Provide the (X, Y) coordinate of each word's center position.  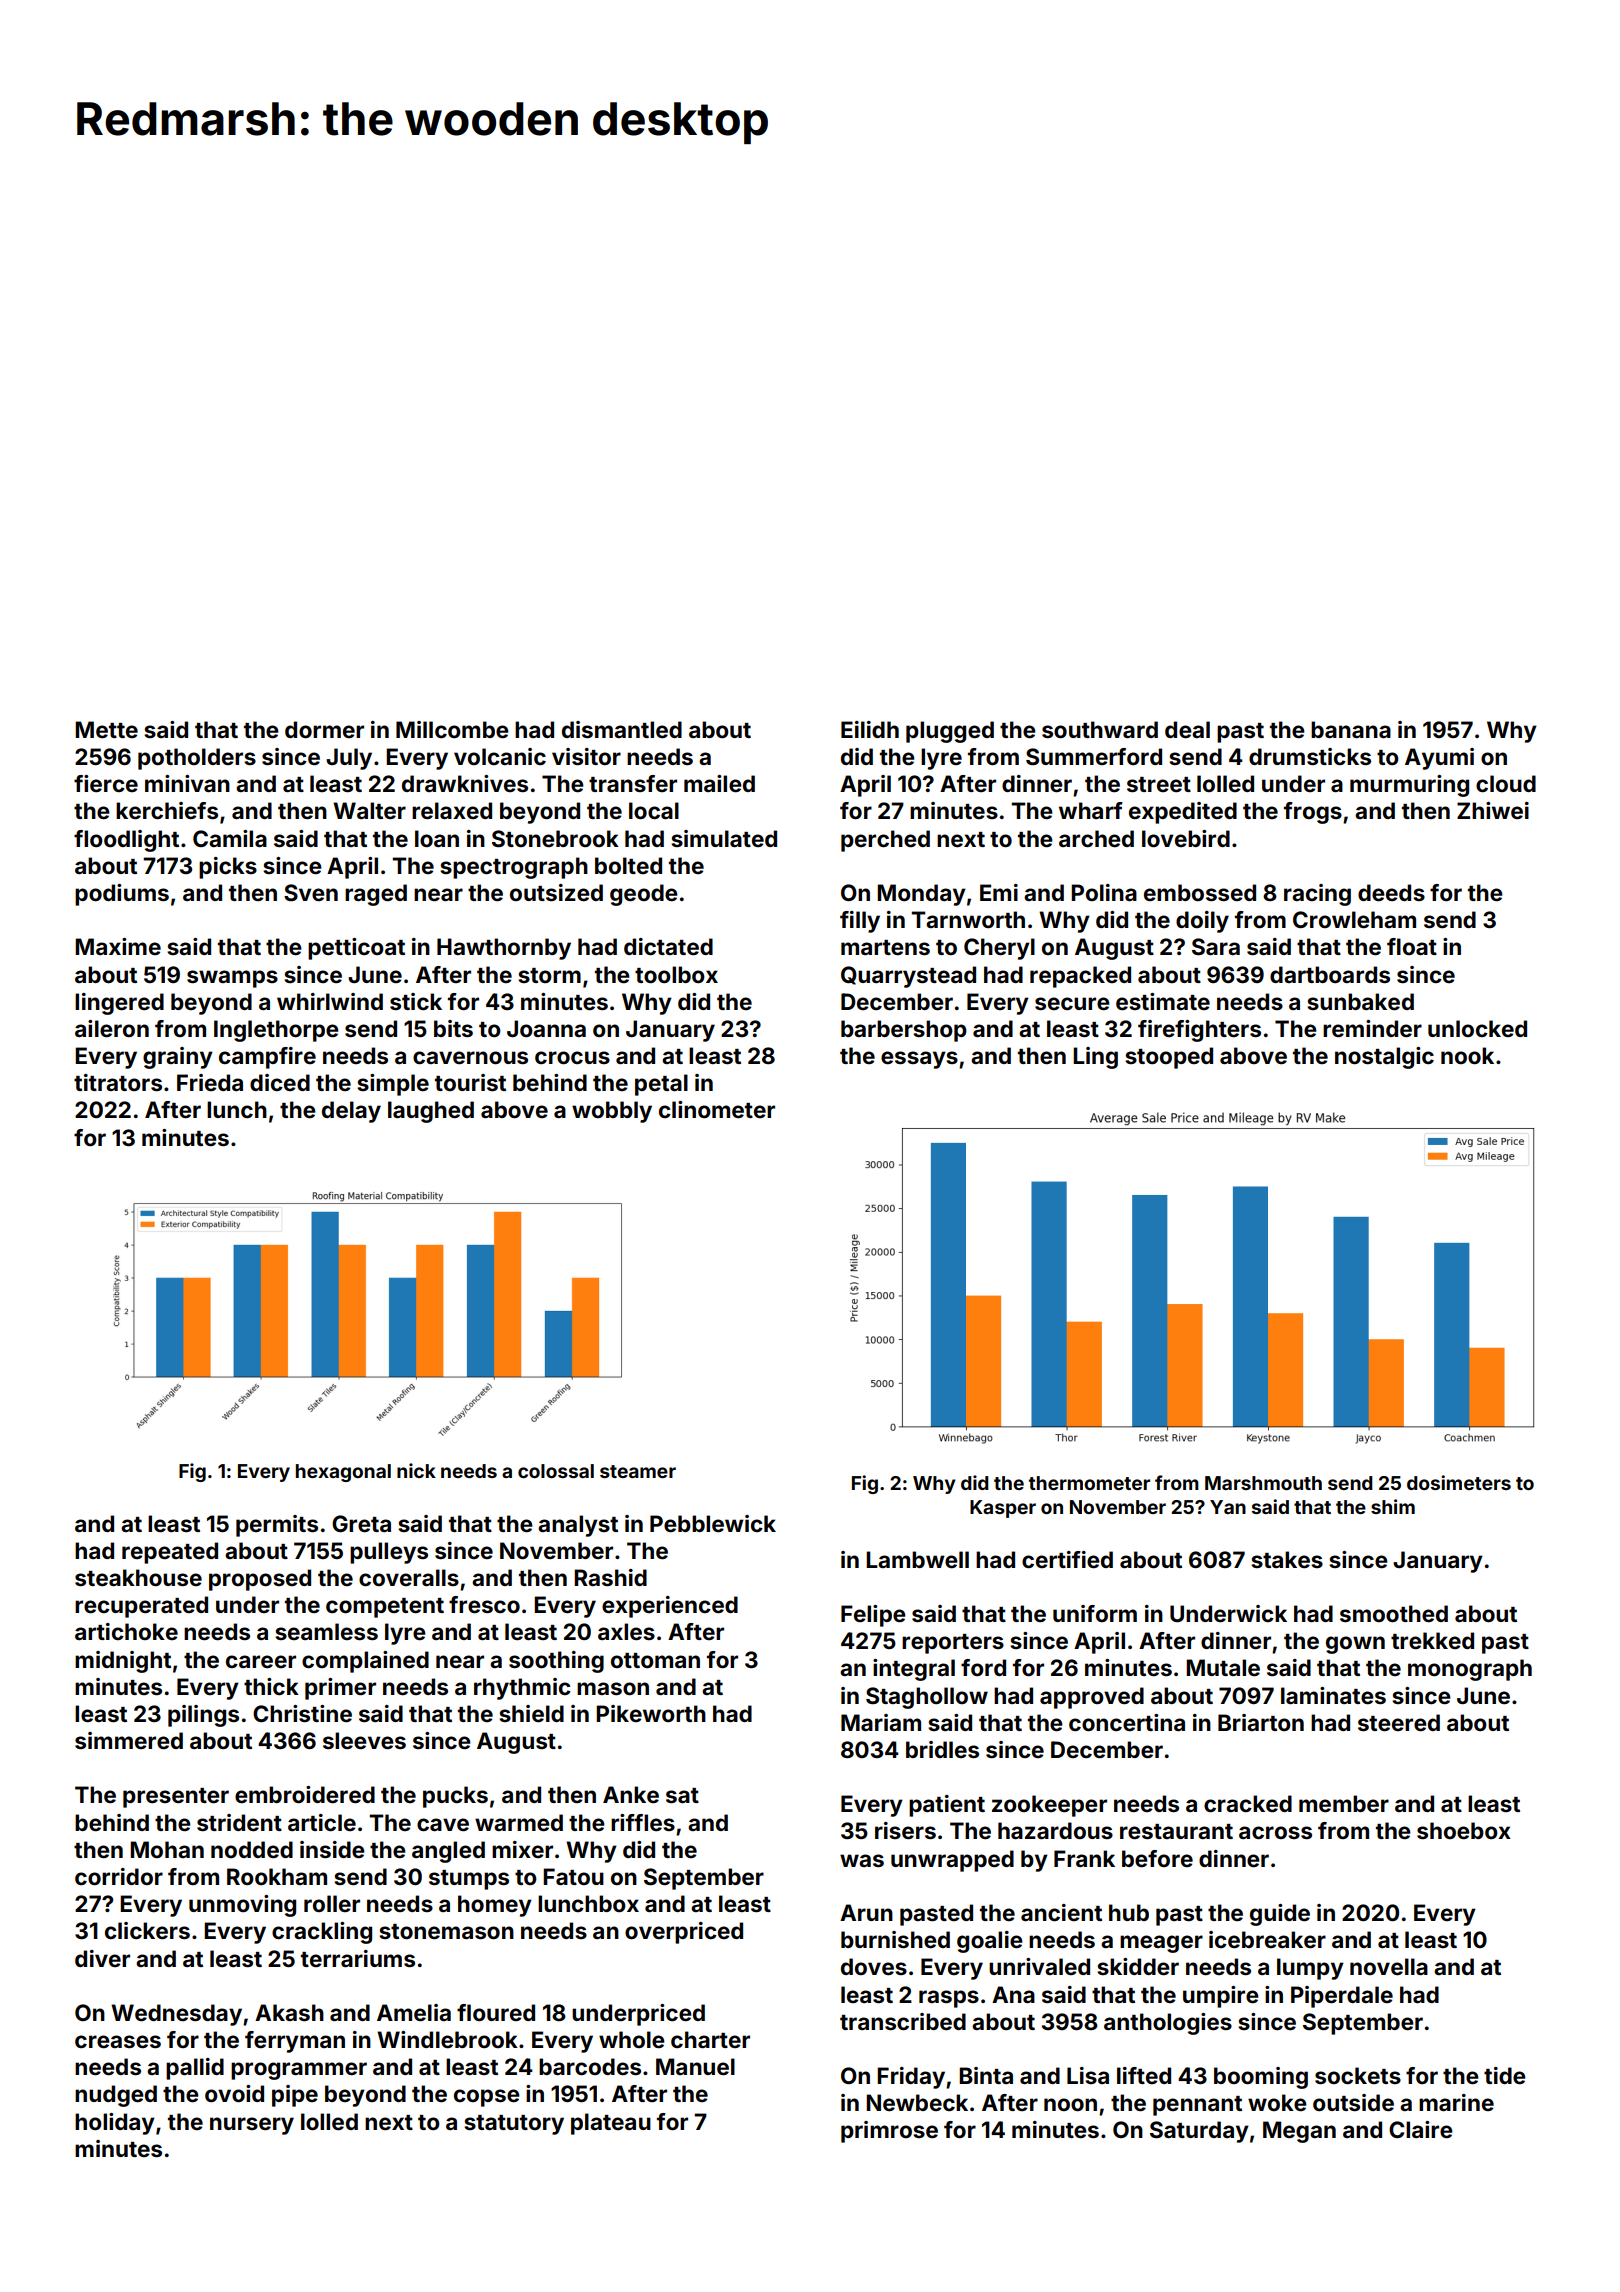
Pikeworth (651, 1713)
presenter (176, 1798)
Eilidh (870, 729)
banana (1351, 729)
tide (1505, 2075)
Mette (106, 729)
